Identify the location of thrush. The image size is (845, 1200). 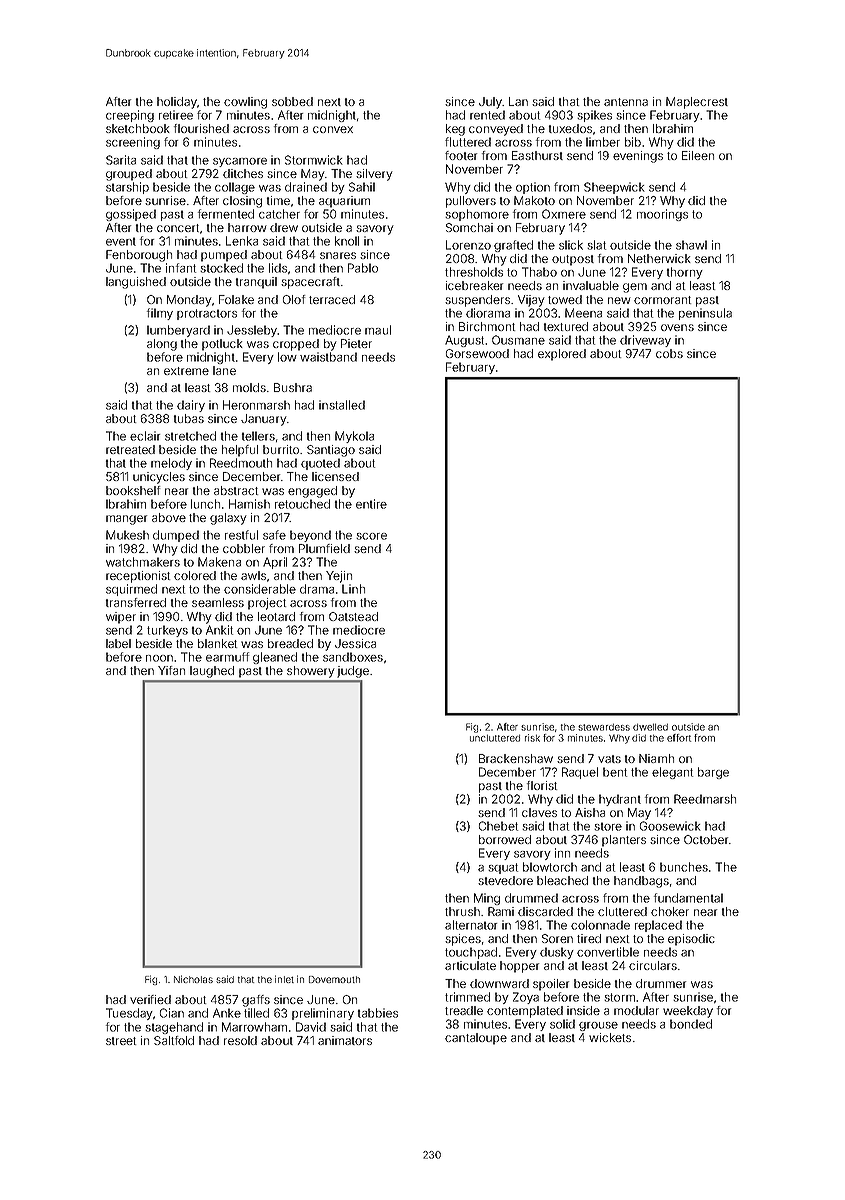
(462, 911).
